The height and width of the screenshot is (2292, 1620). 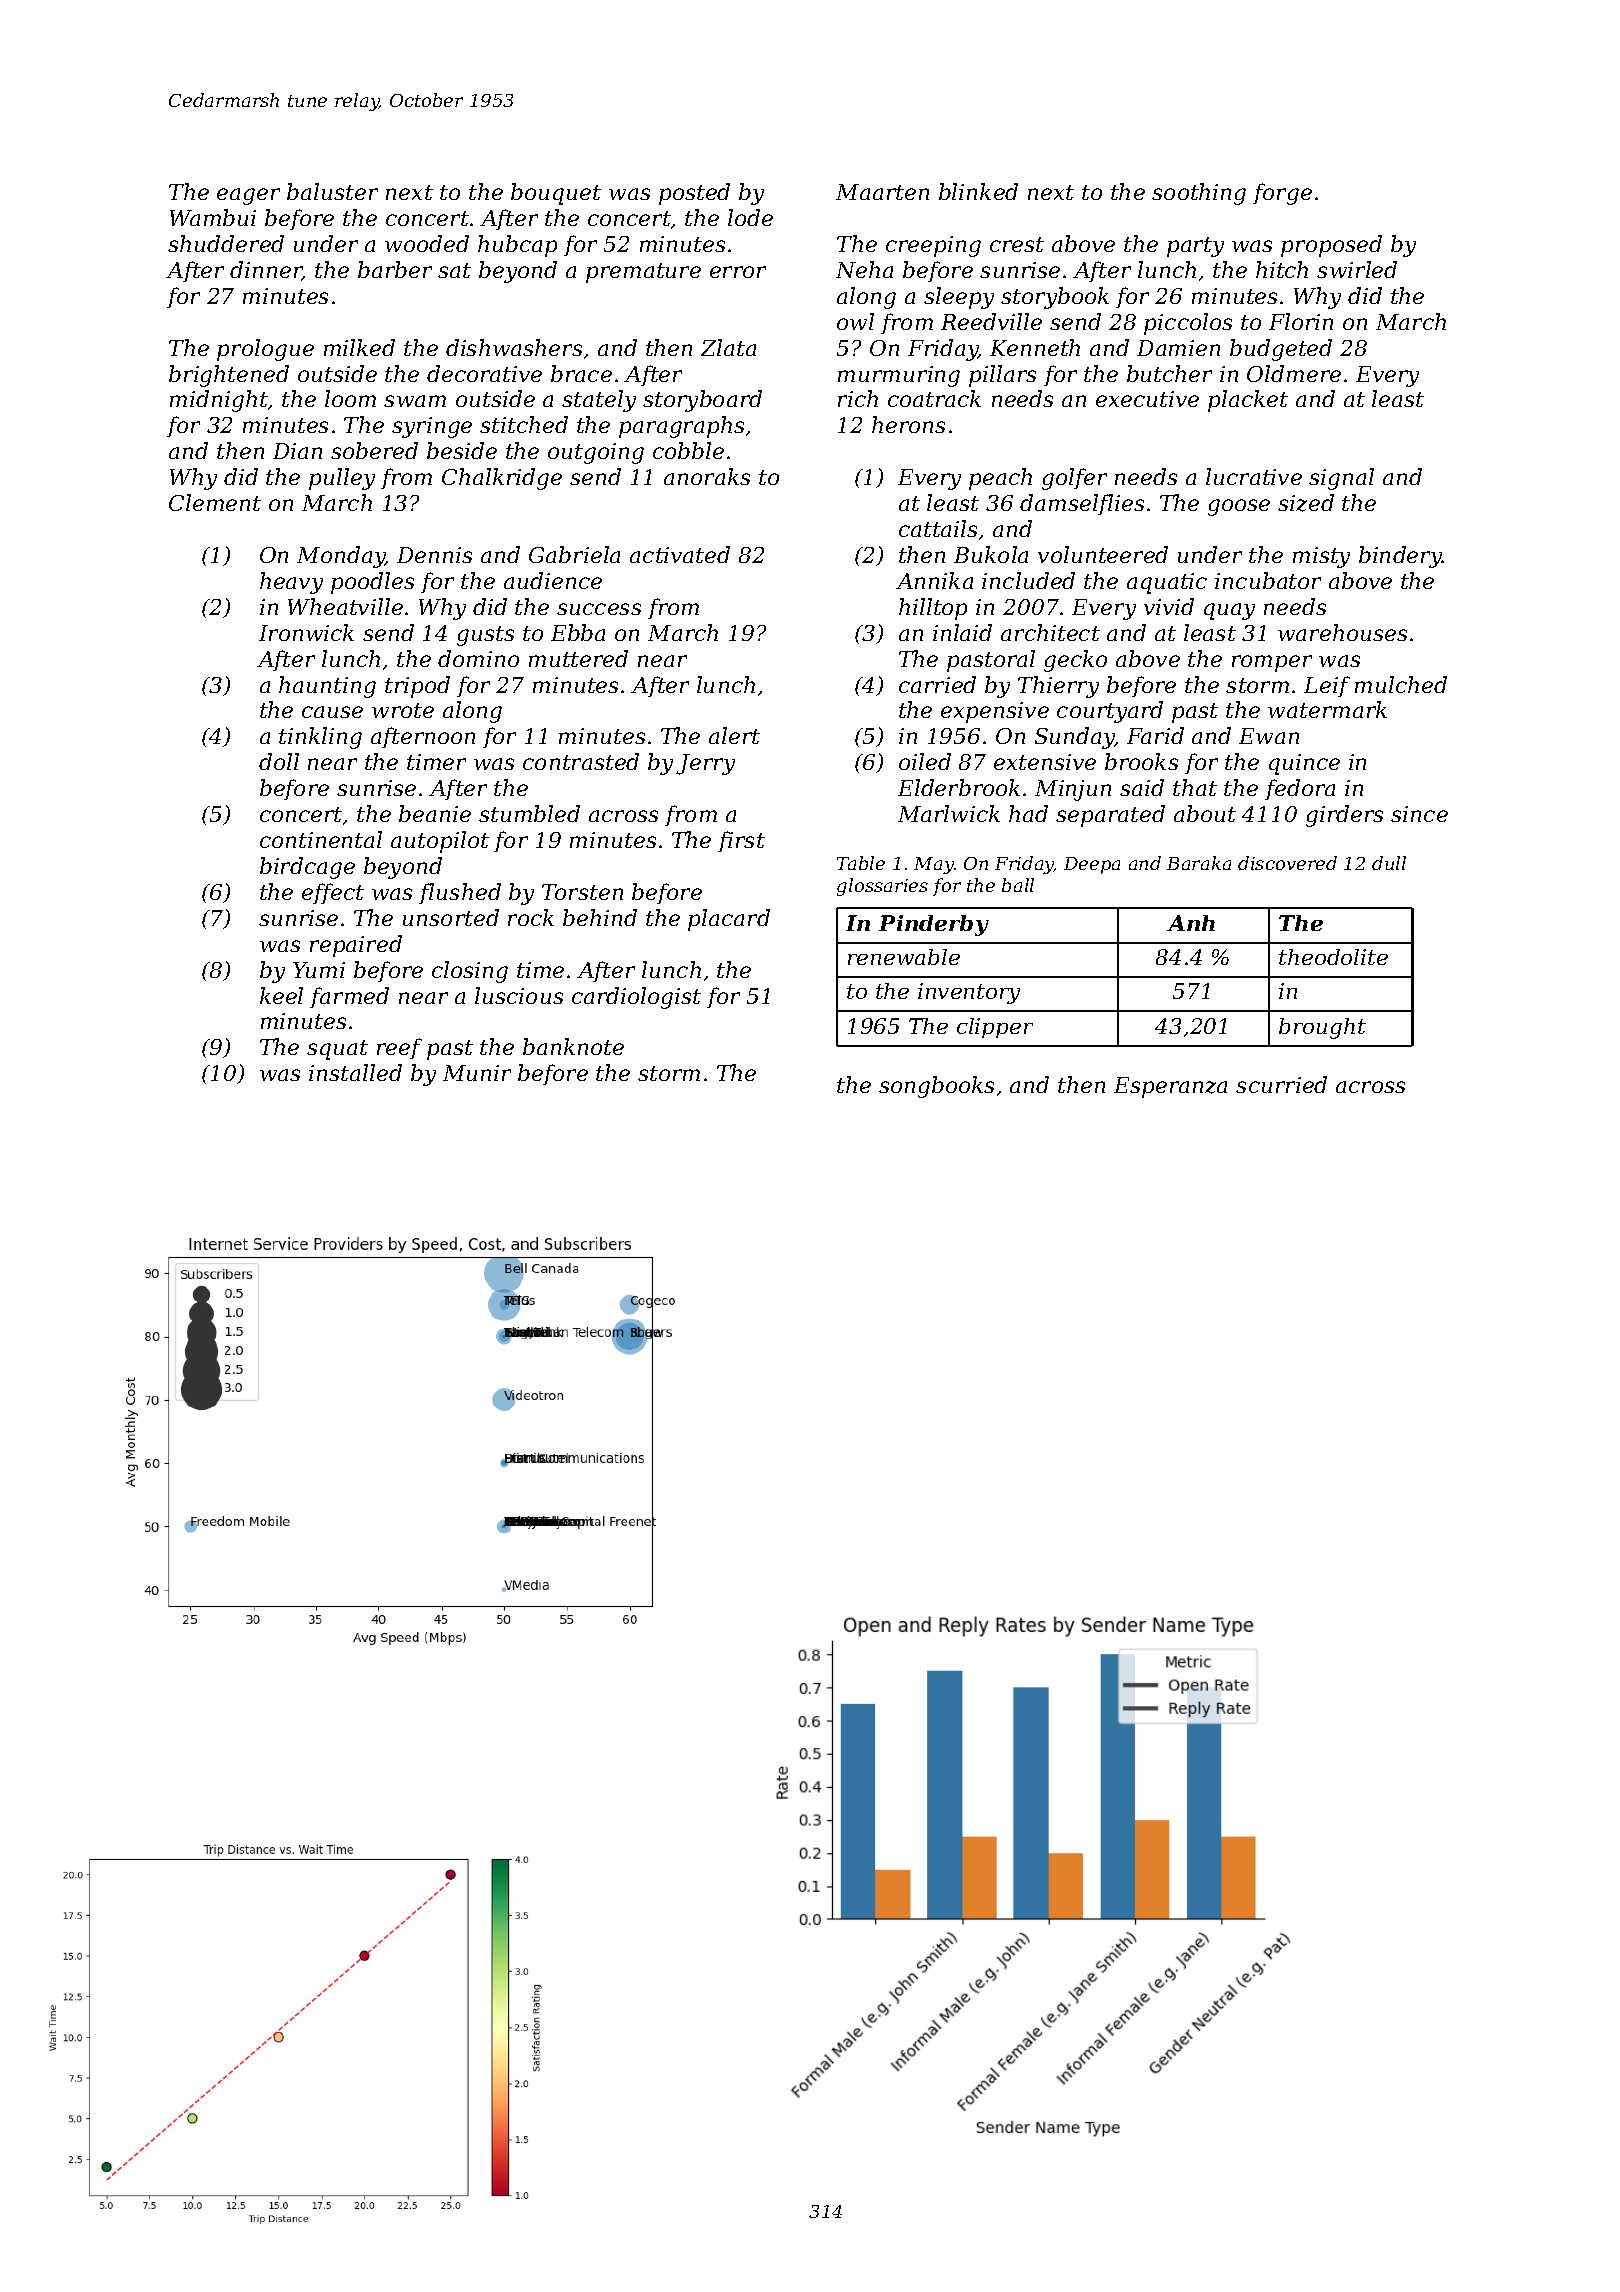 What do you see at coordinates (219, 401) in the screenshot?
I see `midnight` at bounding box center [219, 401].
